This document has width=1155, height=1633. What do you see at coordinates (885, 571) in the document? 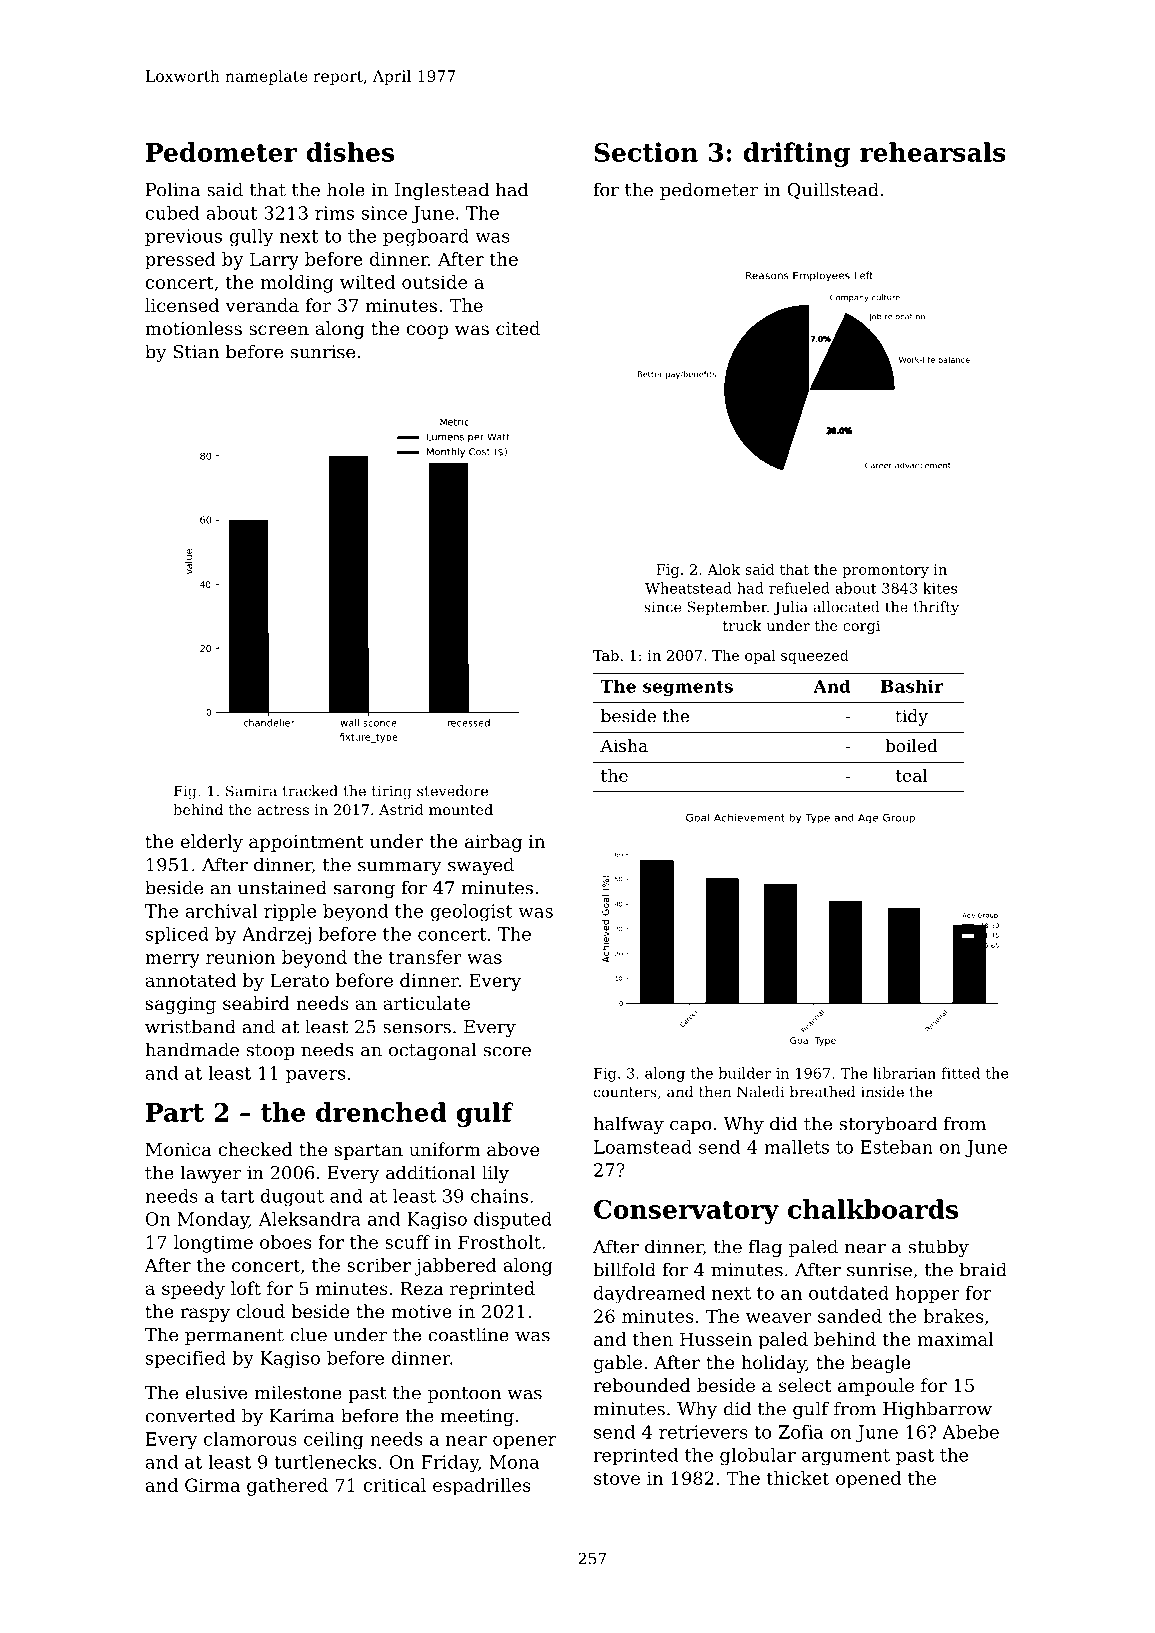
I see `promontory` at bounding box center [885, 571].
